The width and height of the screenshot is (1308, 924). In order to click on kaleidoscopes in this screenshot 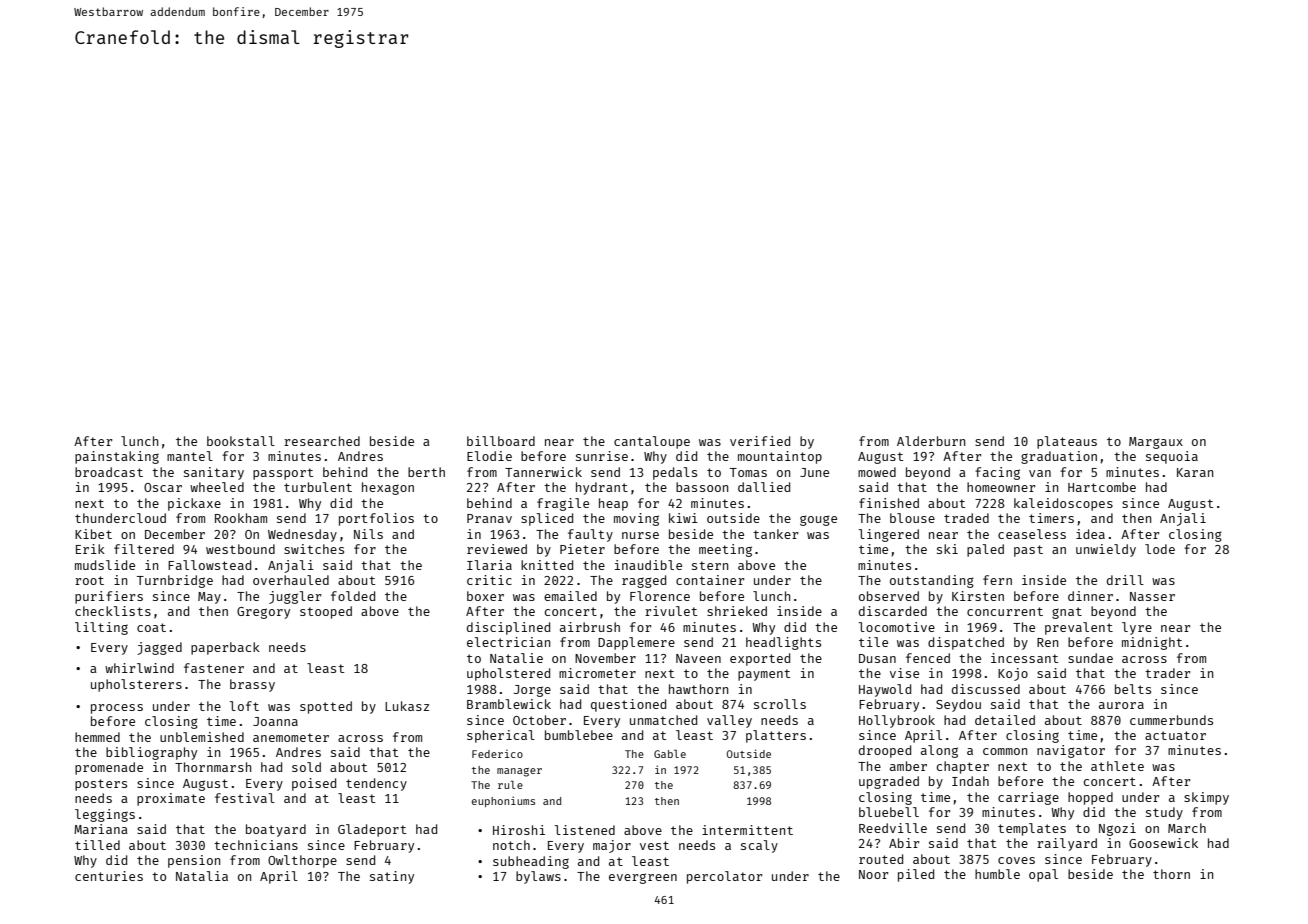, I will do `click(1063, 504)`.
